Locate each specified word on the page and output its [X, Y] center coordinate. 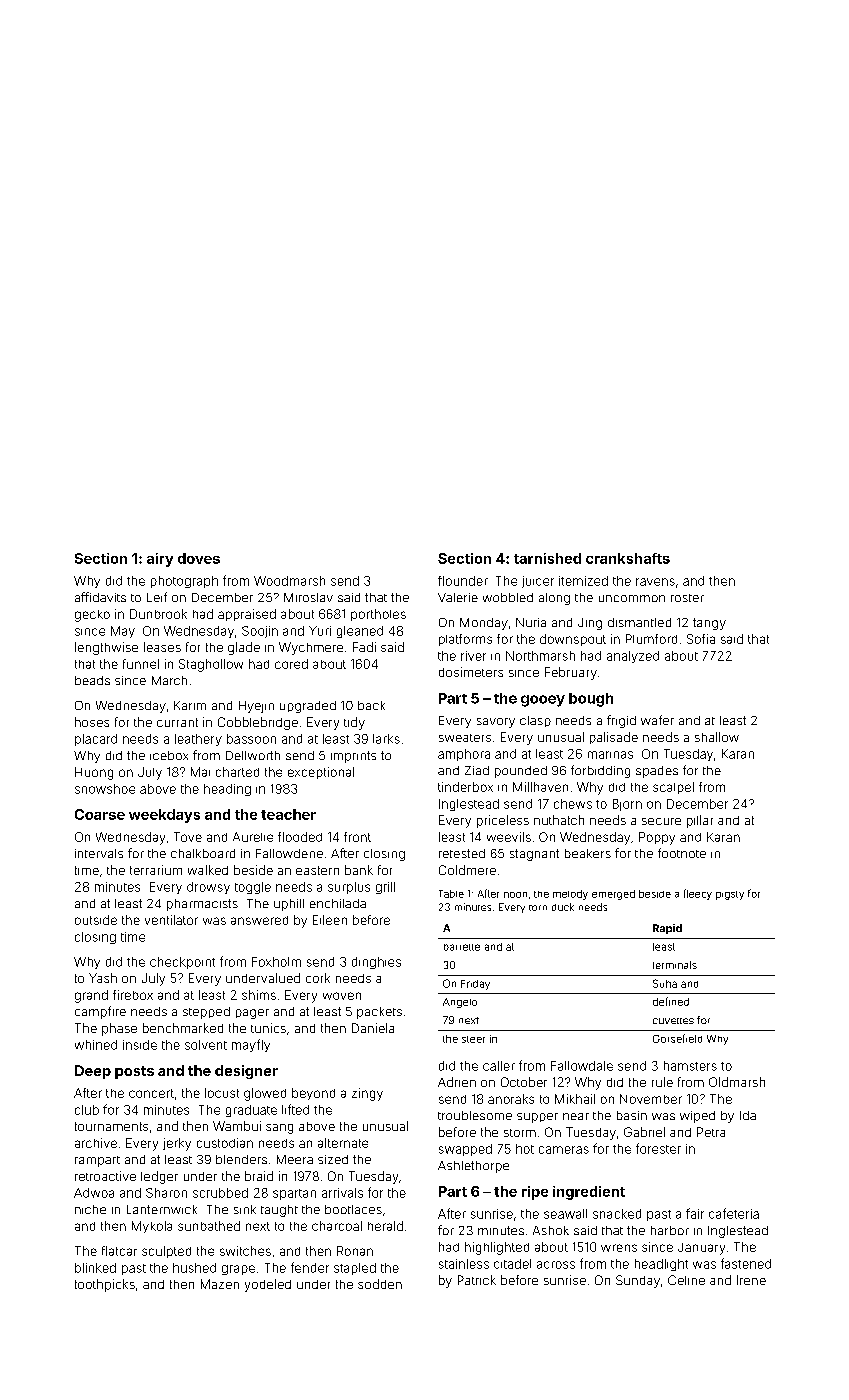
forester [658, 1148]
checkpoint [182, 963]
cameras [564, 1150]
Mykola [152, 1227]
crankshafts [628, 558]
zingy [367, 1094]
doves [199, 558]
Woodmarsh [289, 581]
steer [473, 1039]
